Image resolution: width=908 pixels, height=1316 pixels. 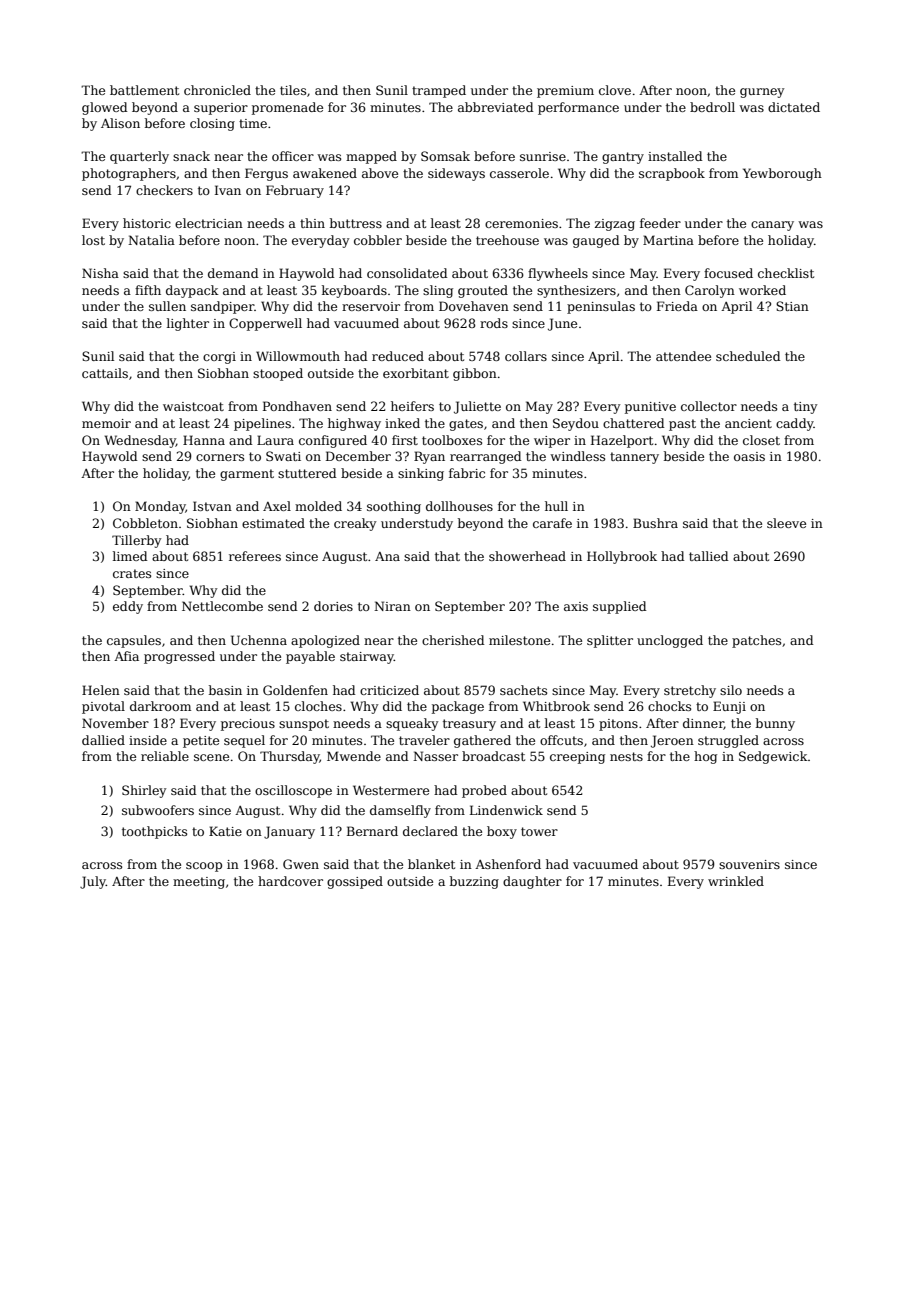 What do you see at coordinates (412, 406) in the screenshot?
I see `heifers` at bounding box center [412, 406].
